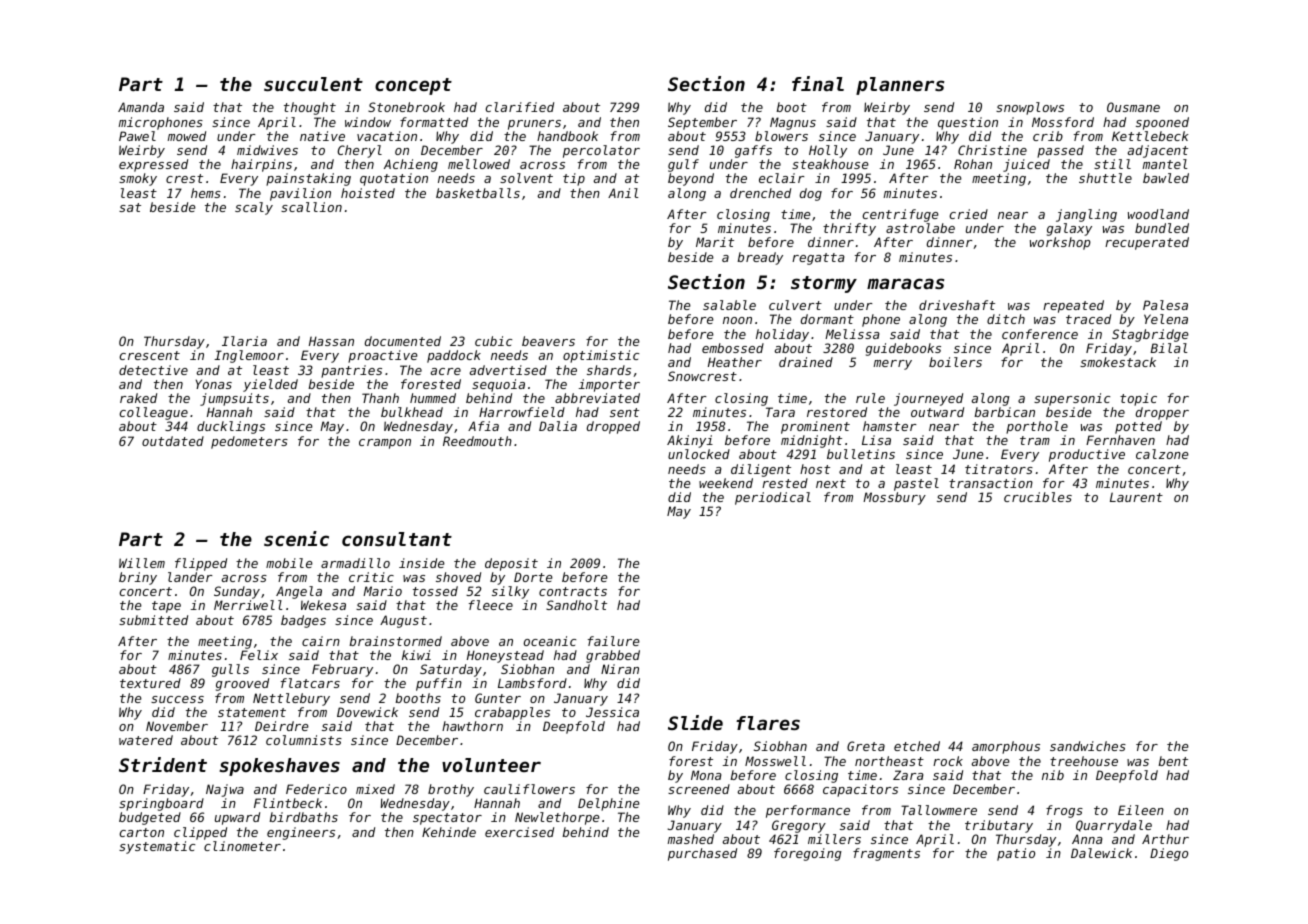  I want to click on gulls, so click(230, 670).
